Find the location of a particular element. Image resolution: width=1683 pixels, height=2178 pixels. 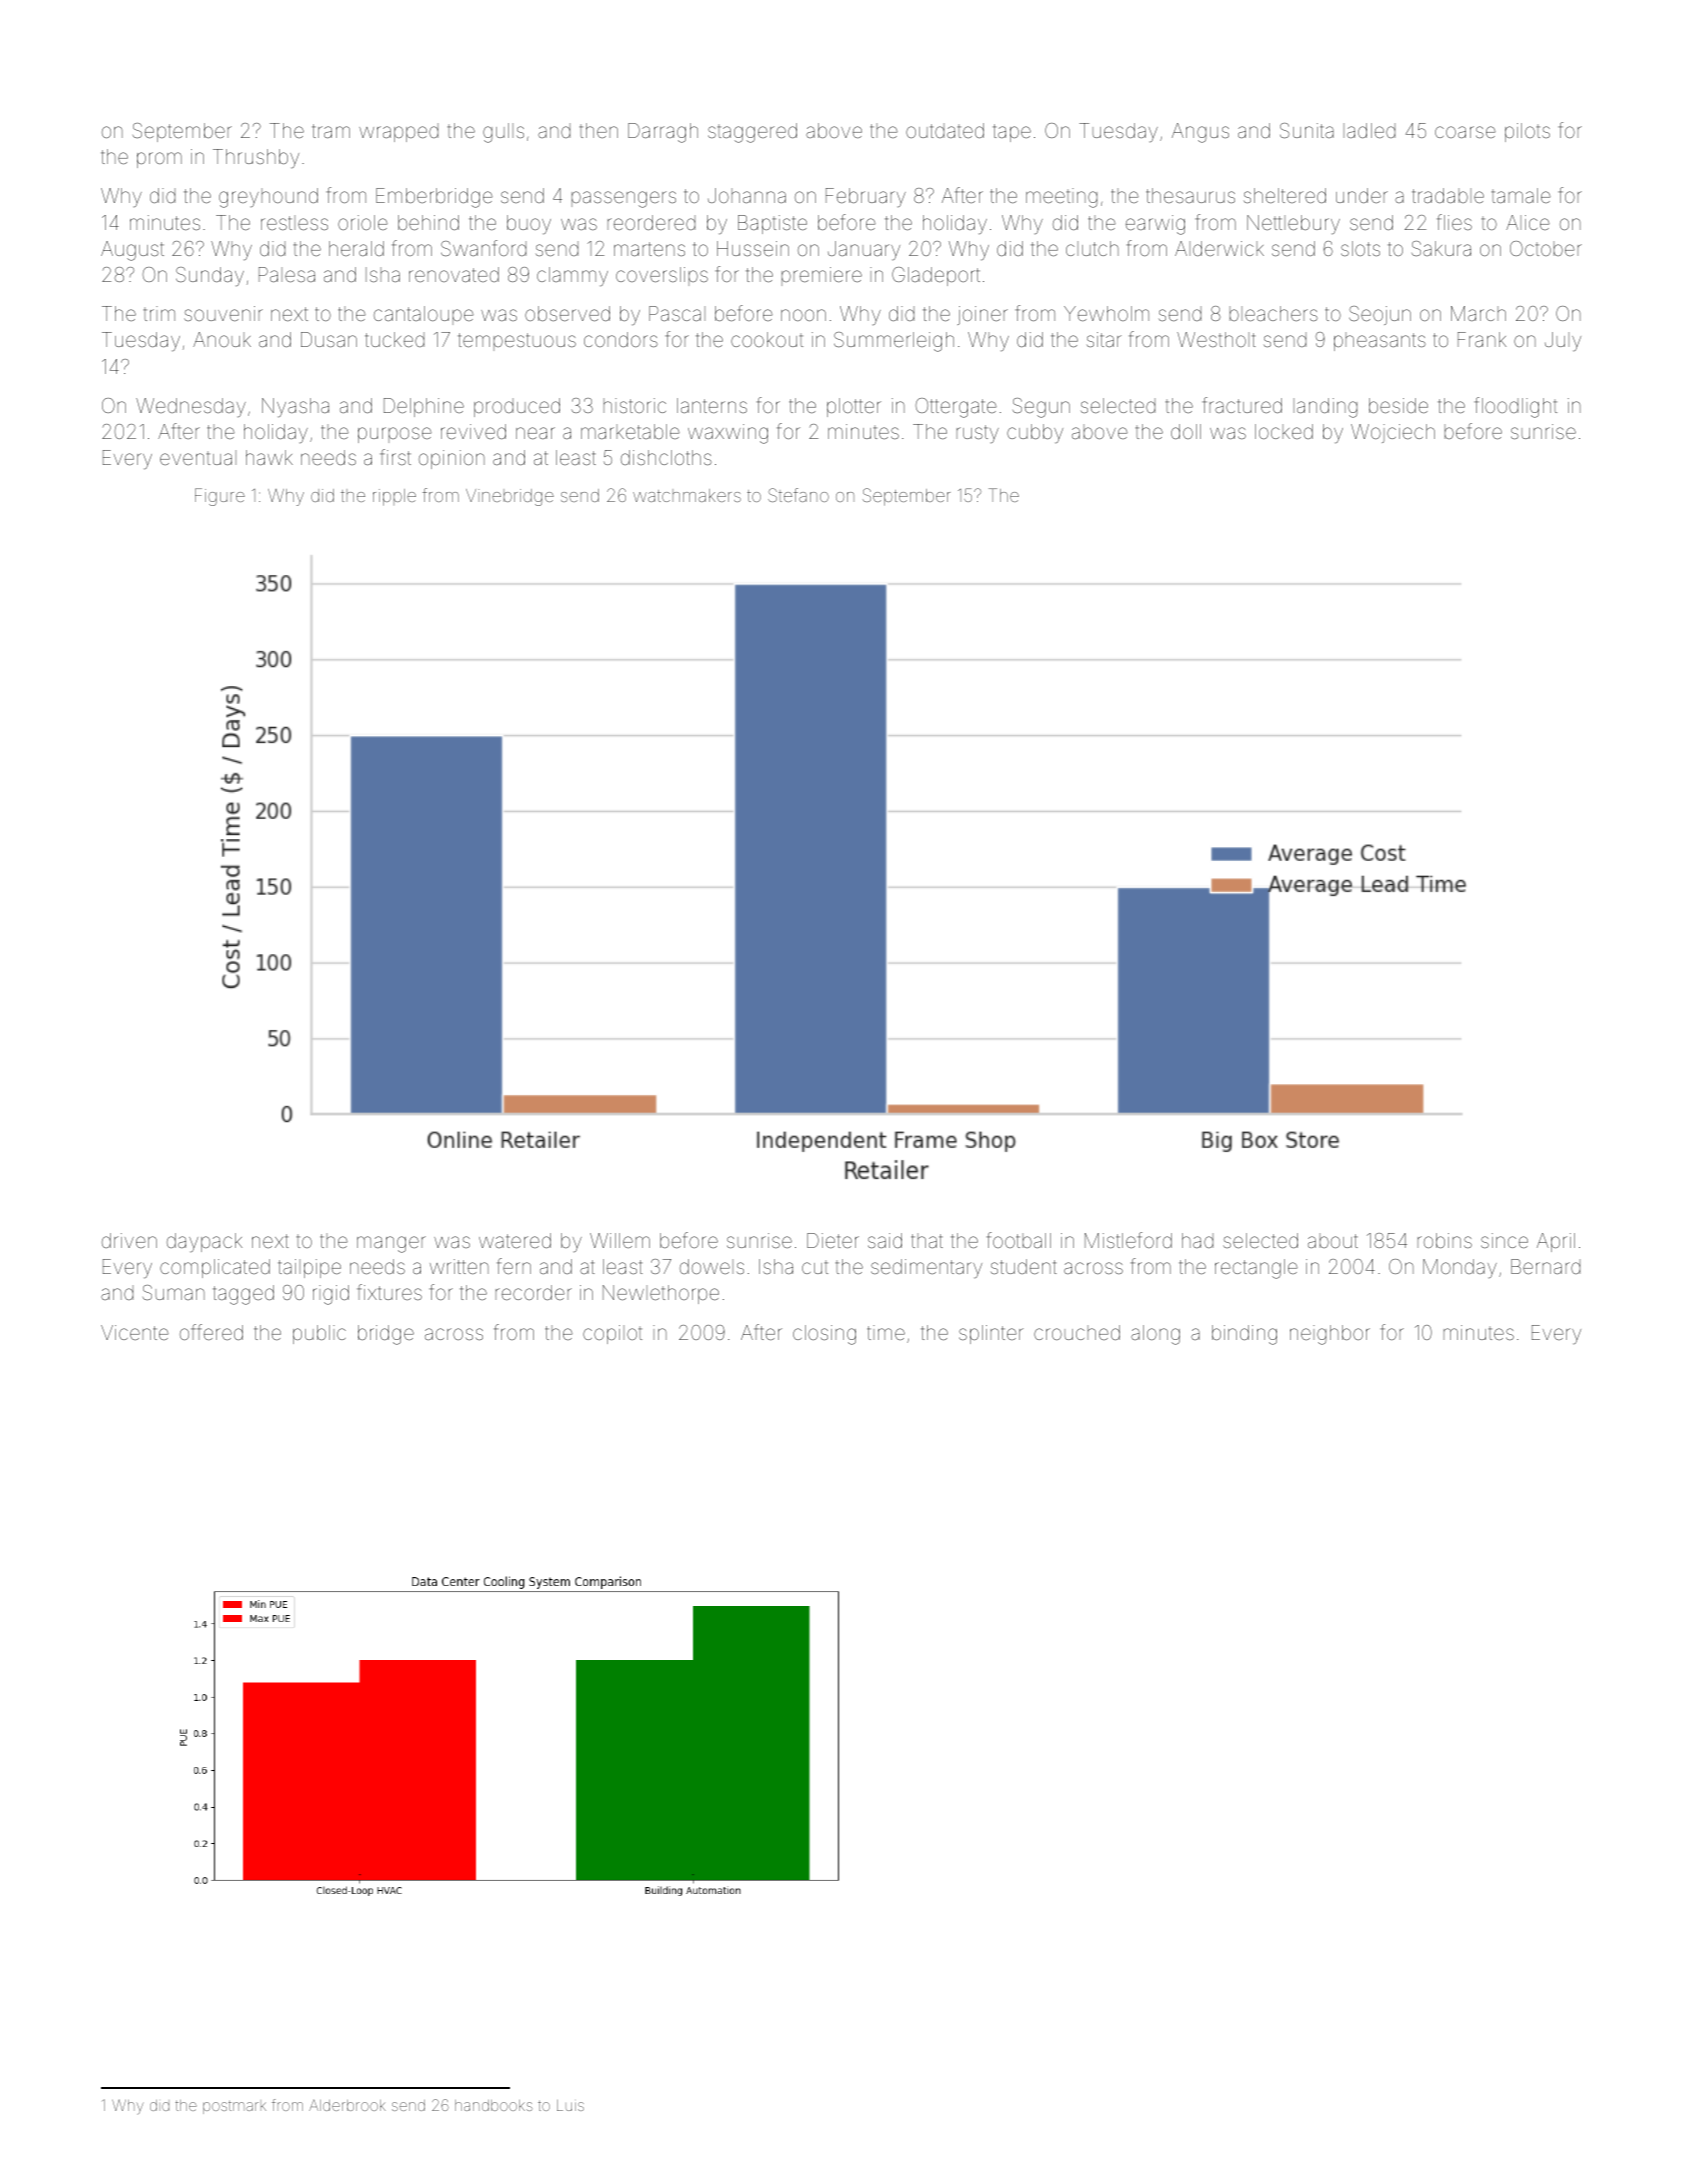

Gladeport is located at coordinates (936, 276).
